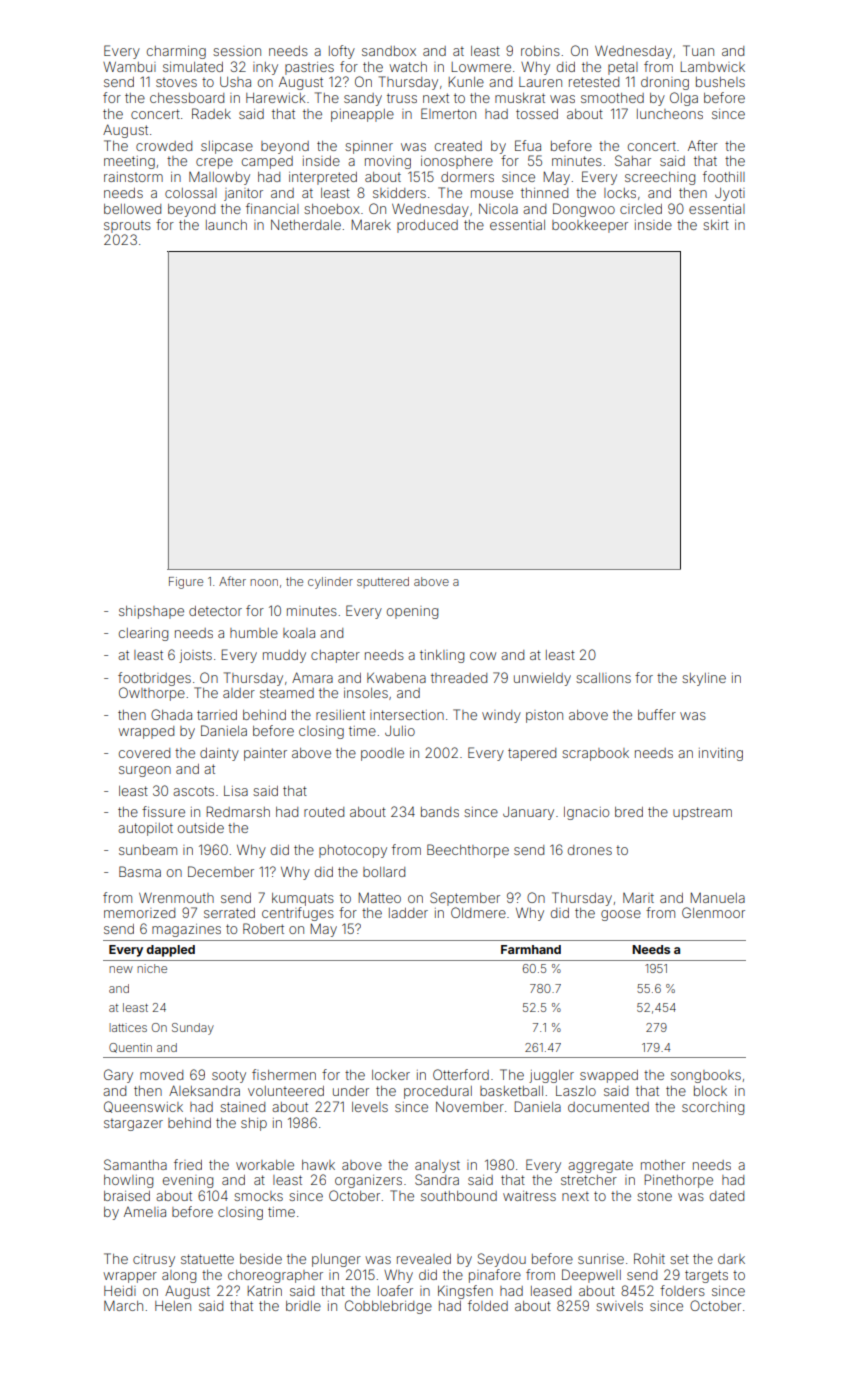  Describe the element at coordinates (540, 51) in the screenshot. I see `robins` at that location.
